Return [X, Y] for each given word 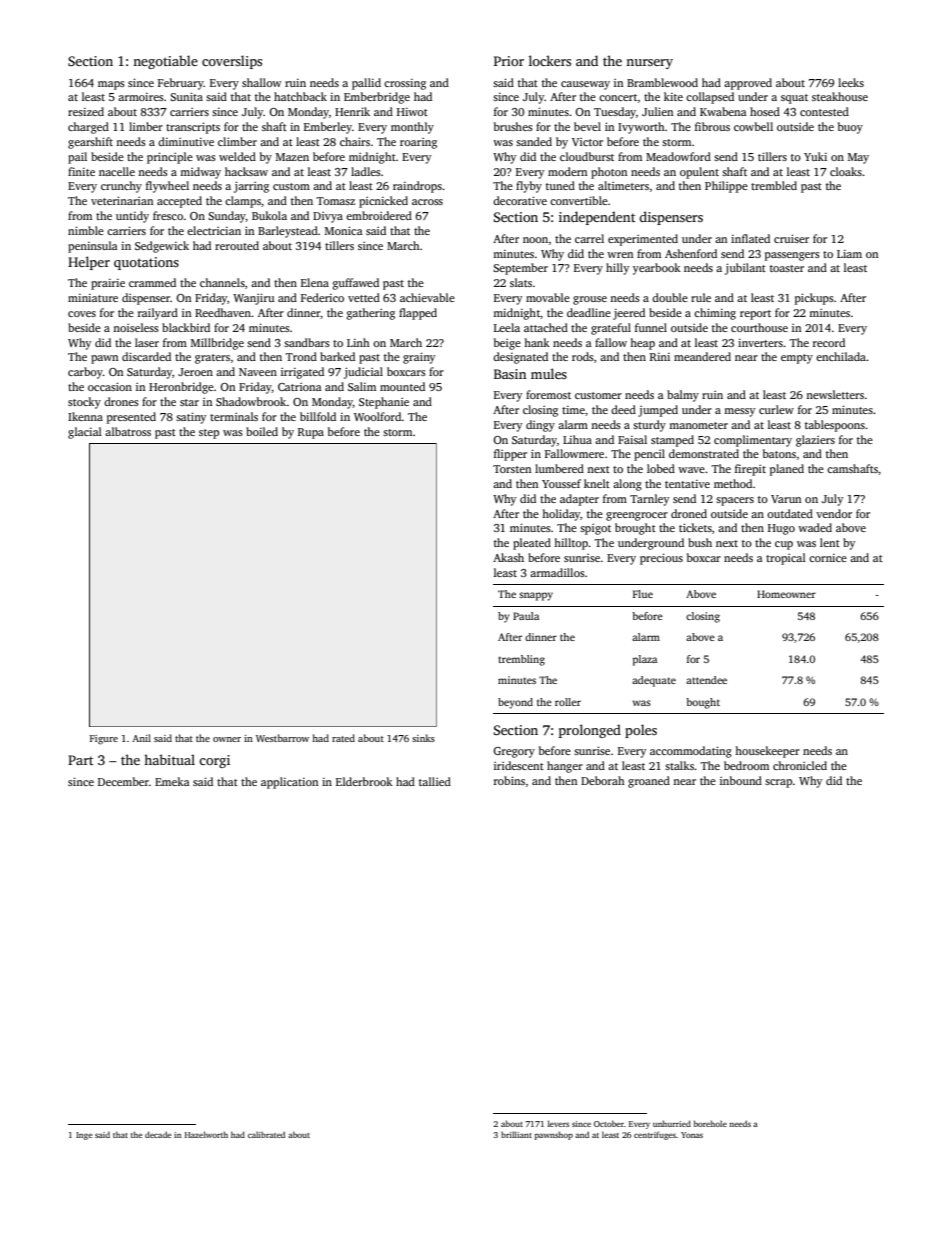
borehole [710, 1123]
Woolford [378, 416]
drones [121, 401]
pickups [814, 299]
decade [158, 1134]
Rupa [311, 433]
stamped [672, 441]
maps [111, 85]
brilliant [516, 1134]
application [289, 783]
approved [748, 84]
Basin [510, 374]
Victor [587, 142]
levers [558, 1123]
